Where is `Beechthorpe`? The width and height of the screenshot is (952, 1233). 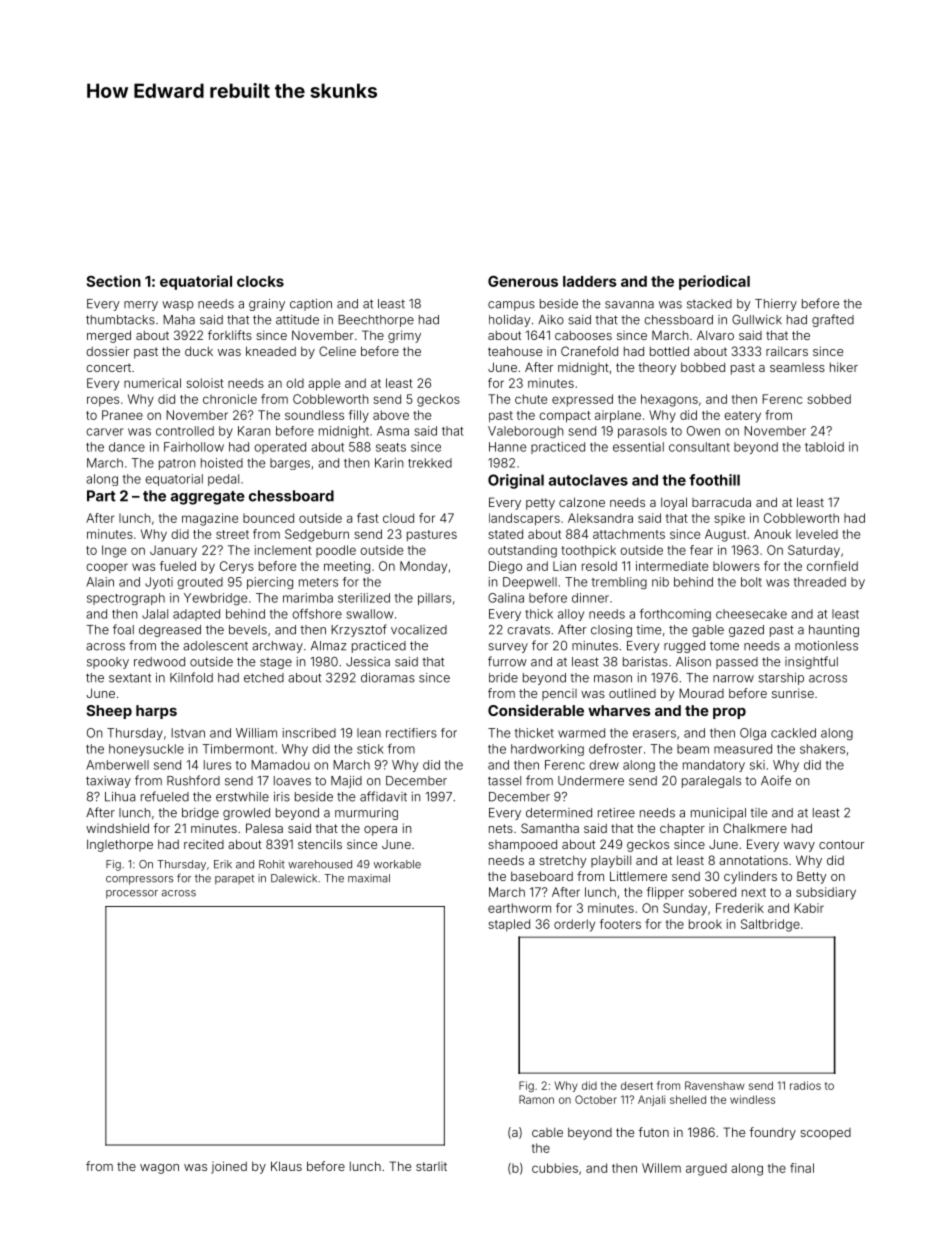
Beechthorpe is located at coordinates (376, 321).
